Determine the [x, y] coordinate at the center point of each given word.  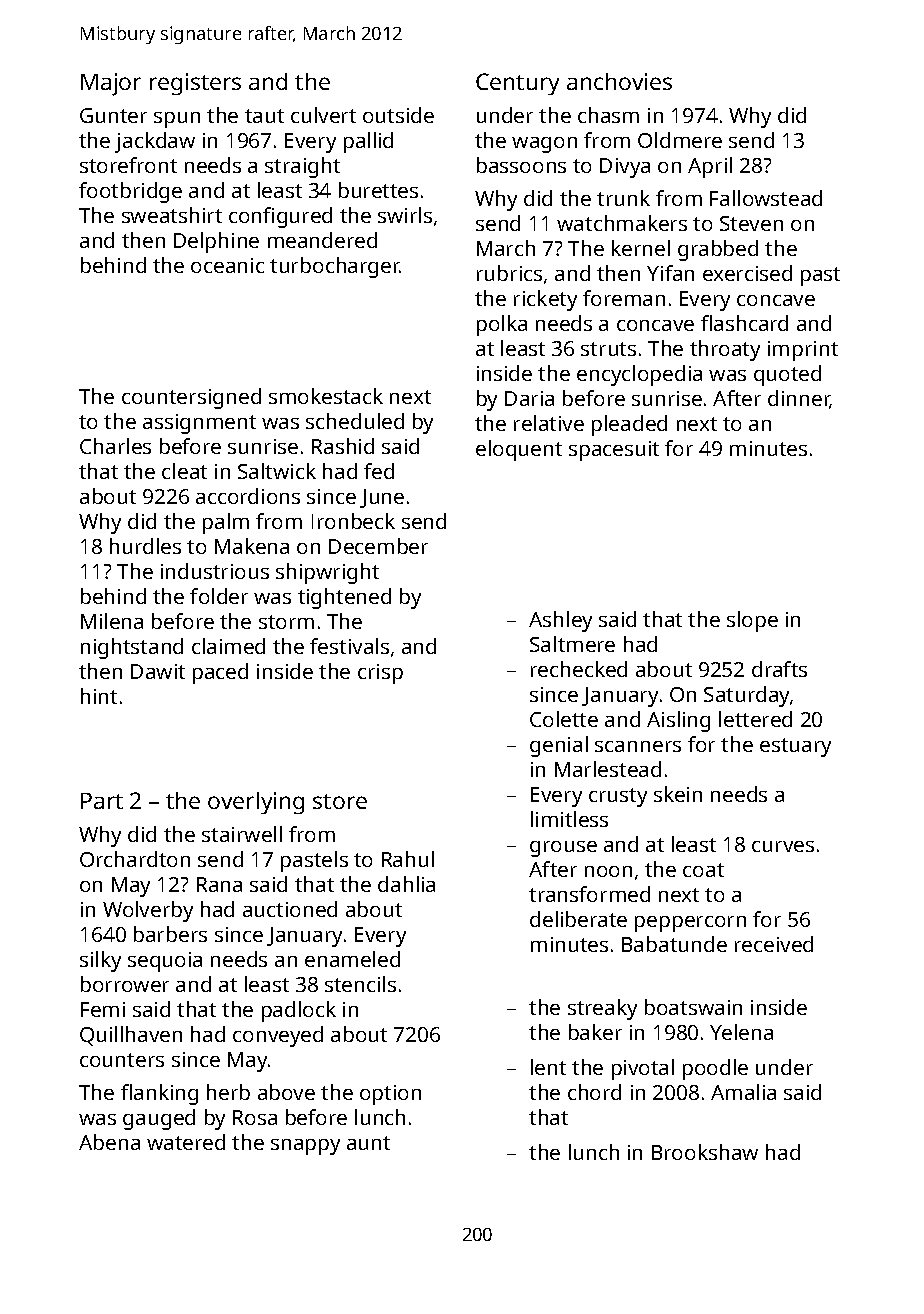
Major [111, 84]
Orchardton [135, 859]
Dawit [158, 671]
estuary [795, 747]
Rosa [255, 1117]
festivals [349, 646]
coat [703, 870]
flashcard [744, 323]
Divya [625, 168]
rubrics [509, 273]
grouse [563, 849]
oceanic [227, 265]
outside [398, 115]
